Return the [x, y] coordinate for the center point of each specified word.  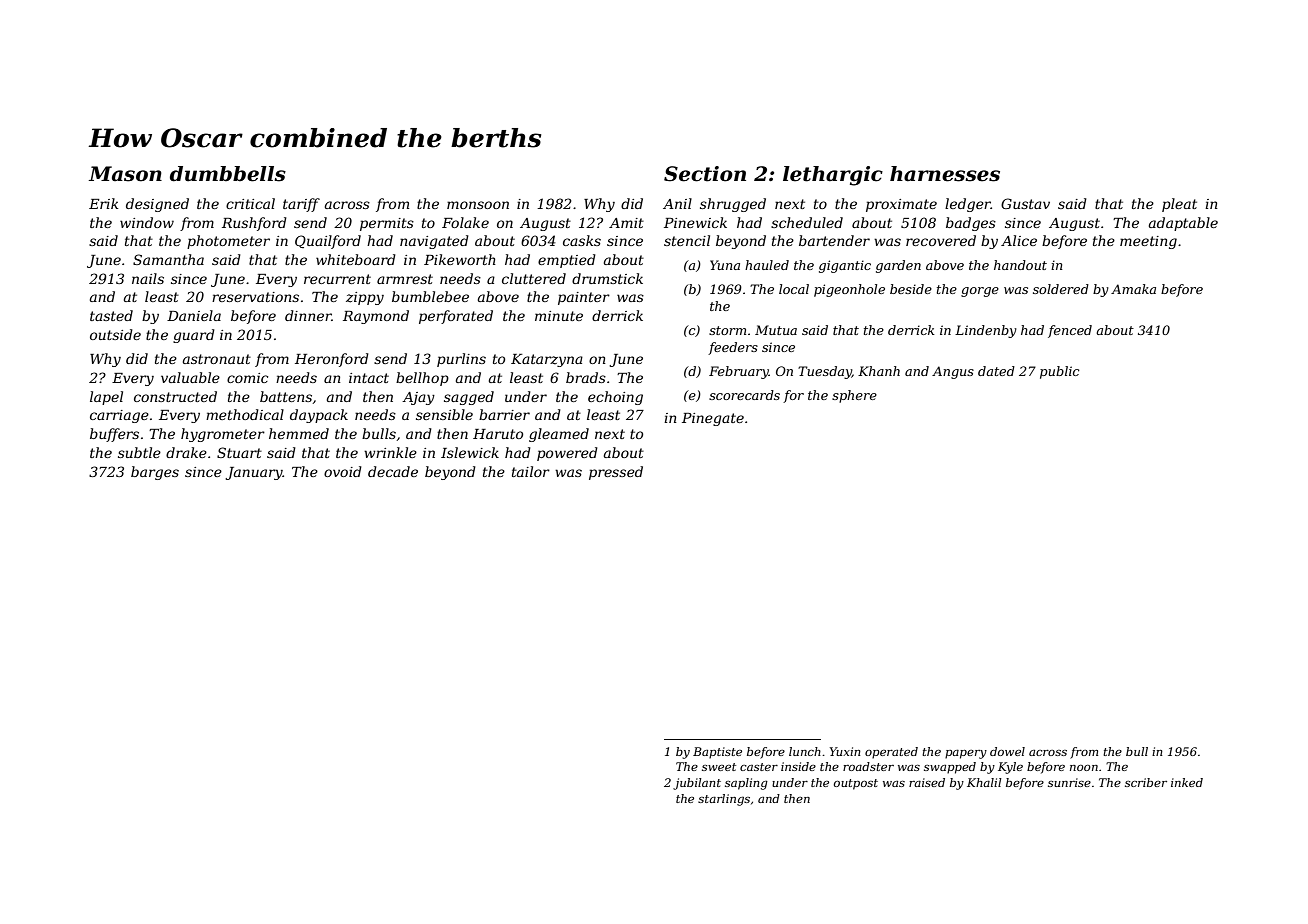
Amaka [1133, 289]
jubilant [697, 784]
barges [155, 473]
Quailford [328, 242]
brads [586, 377]
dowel [1007, 751]
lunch [805, 751]
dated [996, 371]
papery [966, 754]
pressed [616, 473]
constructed [175, 396]
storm [727, 330]
